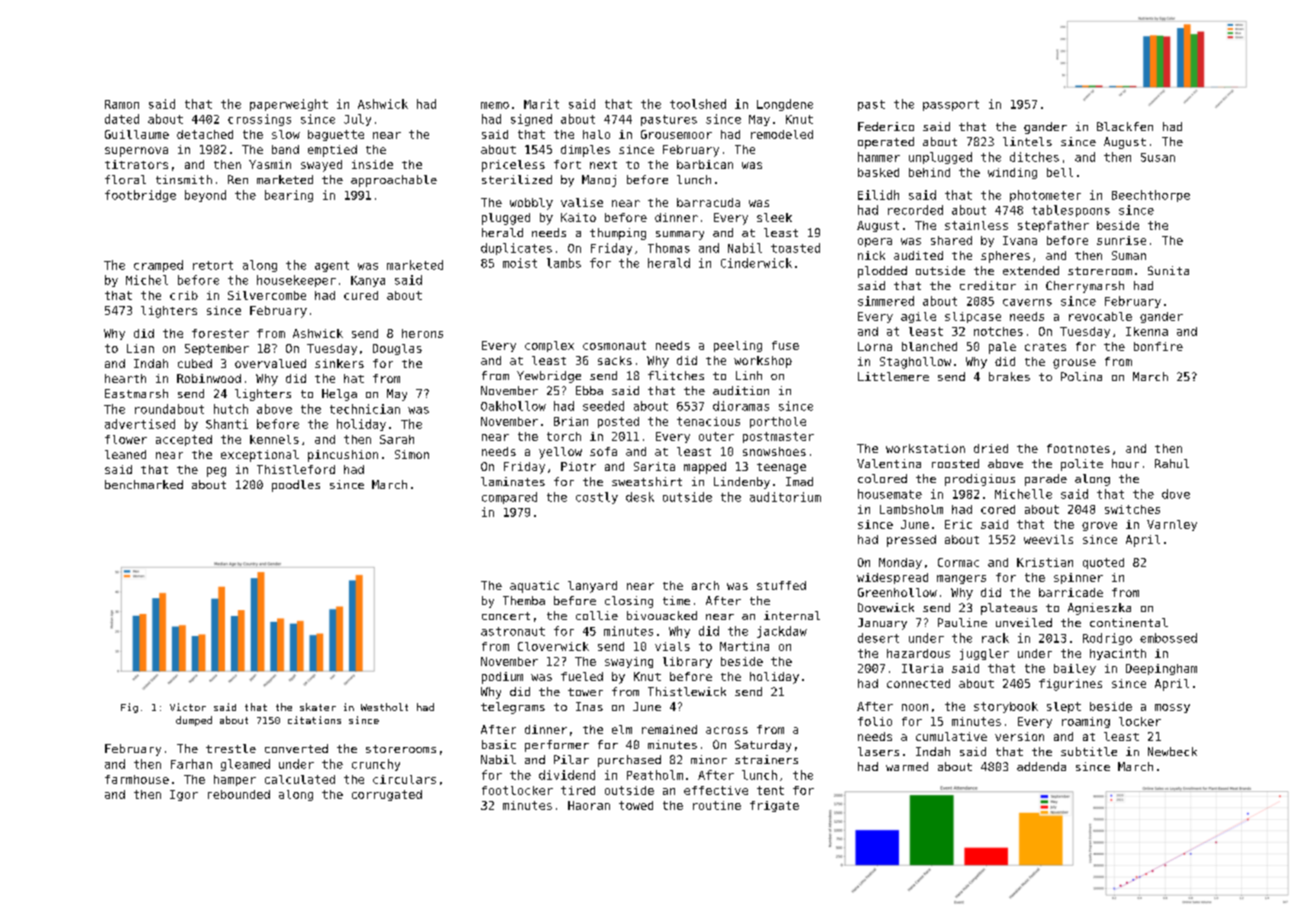 Image resolution: width=1308 pixels, height=924 pixels. Describe the element at coordinates (531, 120) in the screenshot. I see `signed` at that location.
